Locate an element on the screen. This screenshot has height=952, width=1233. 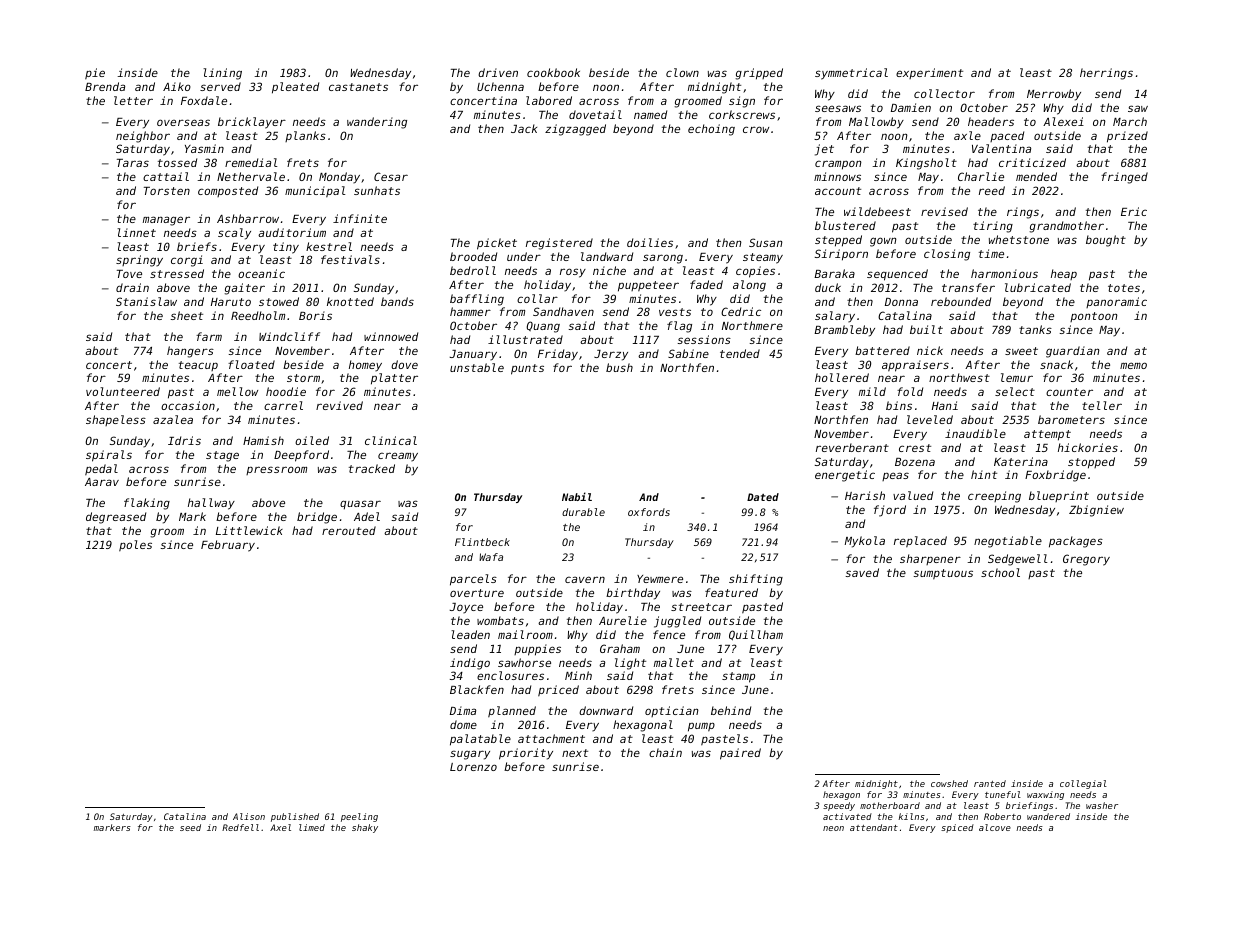
Merrowby is located at coordinates (1054, 95).
